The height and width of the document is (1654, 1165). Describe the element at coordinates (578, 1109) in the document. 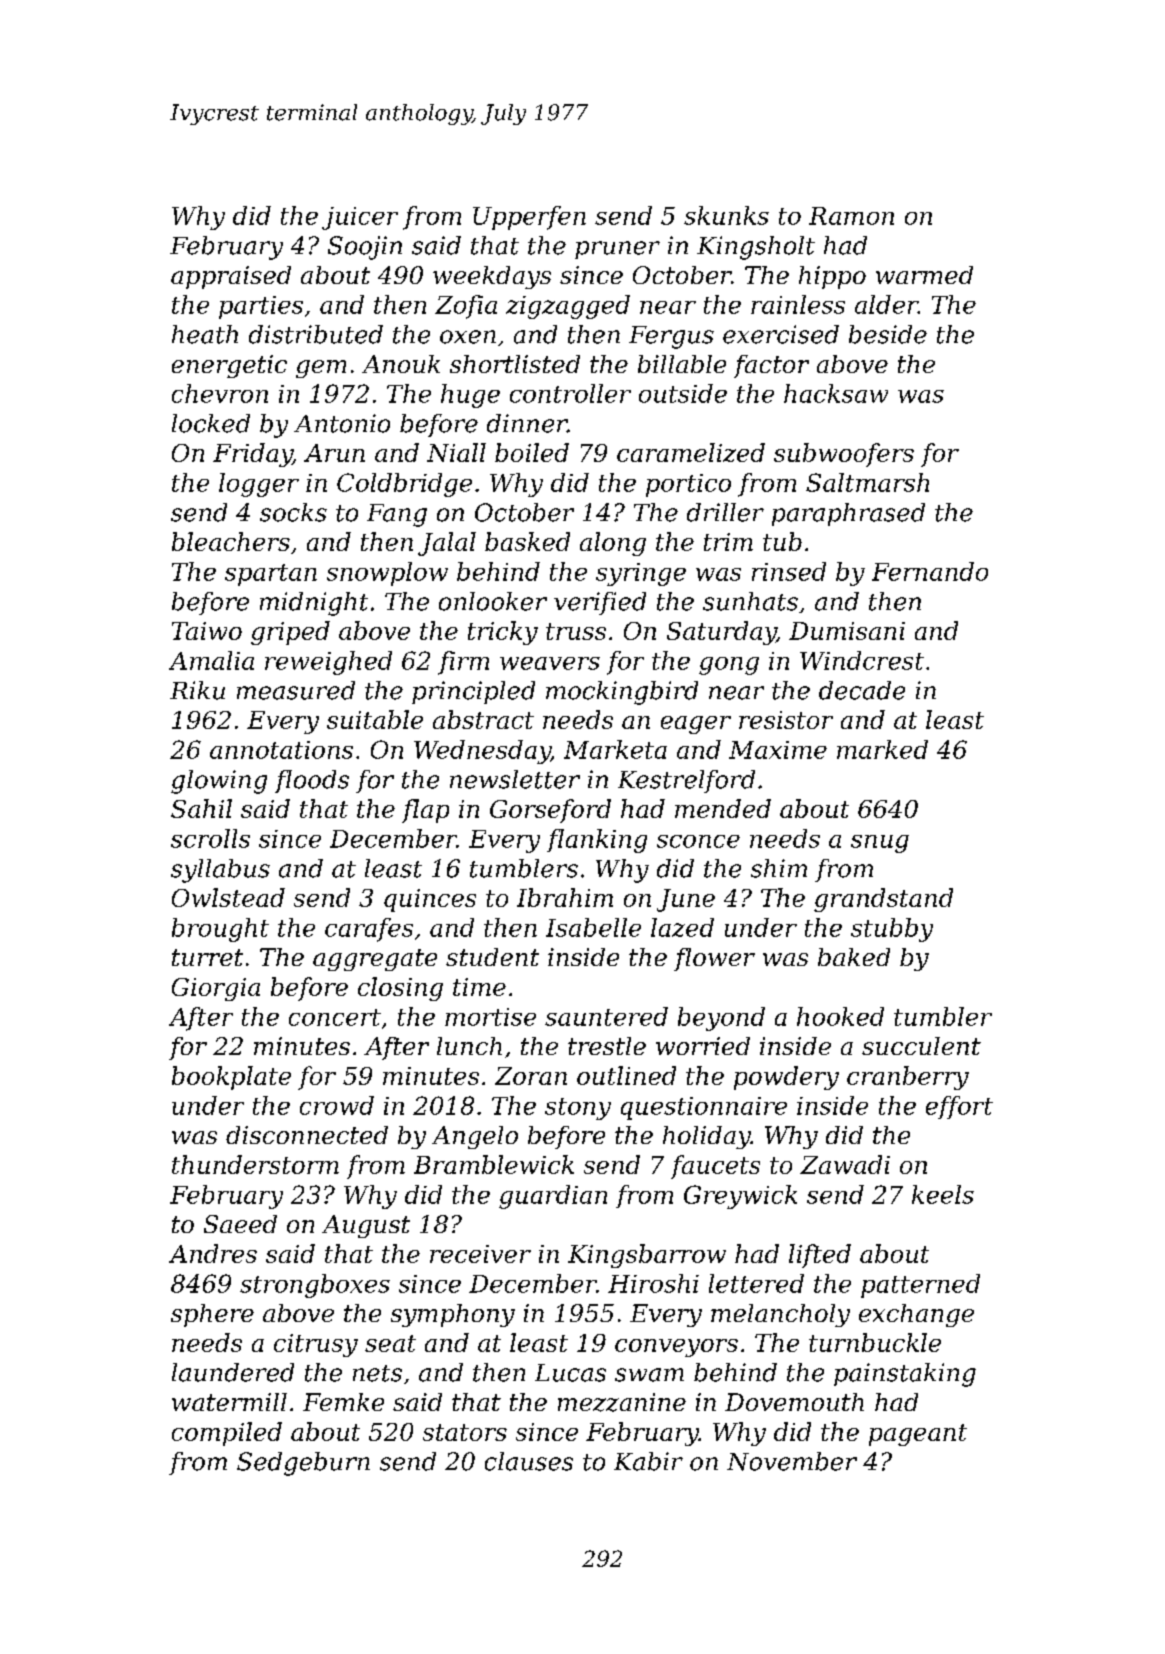

I see `stony` at that location.
